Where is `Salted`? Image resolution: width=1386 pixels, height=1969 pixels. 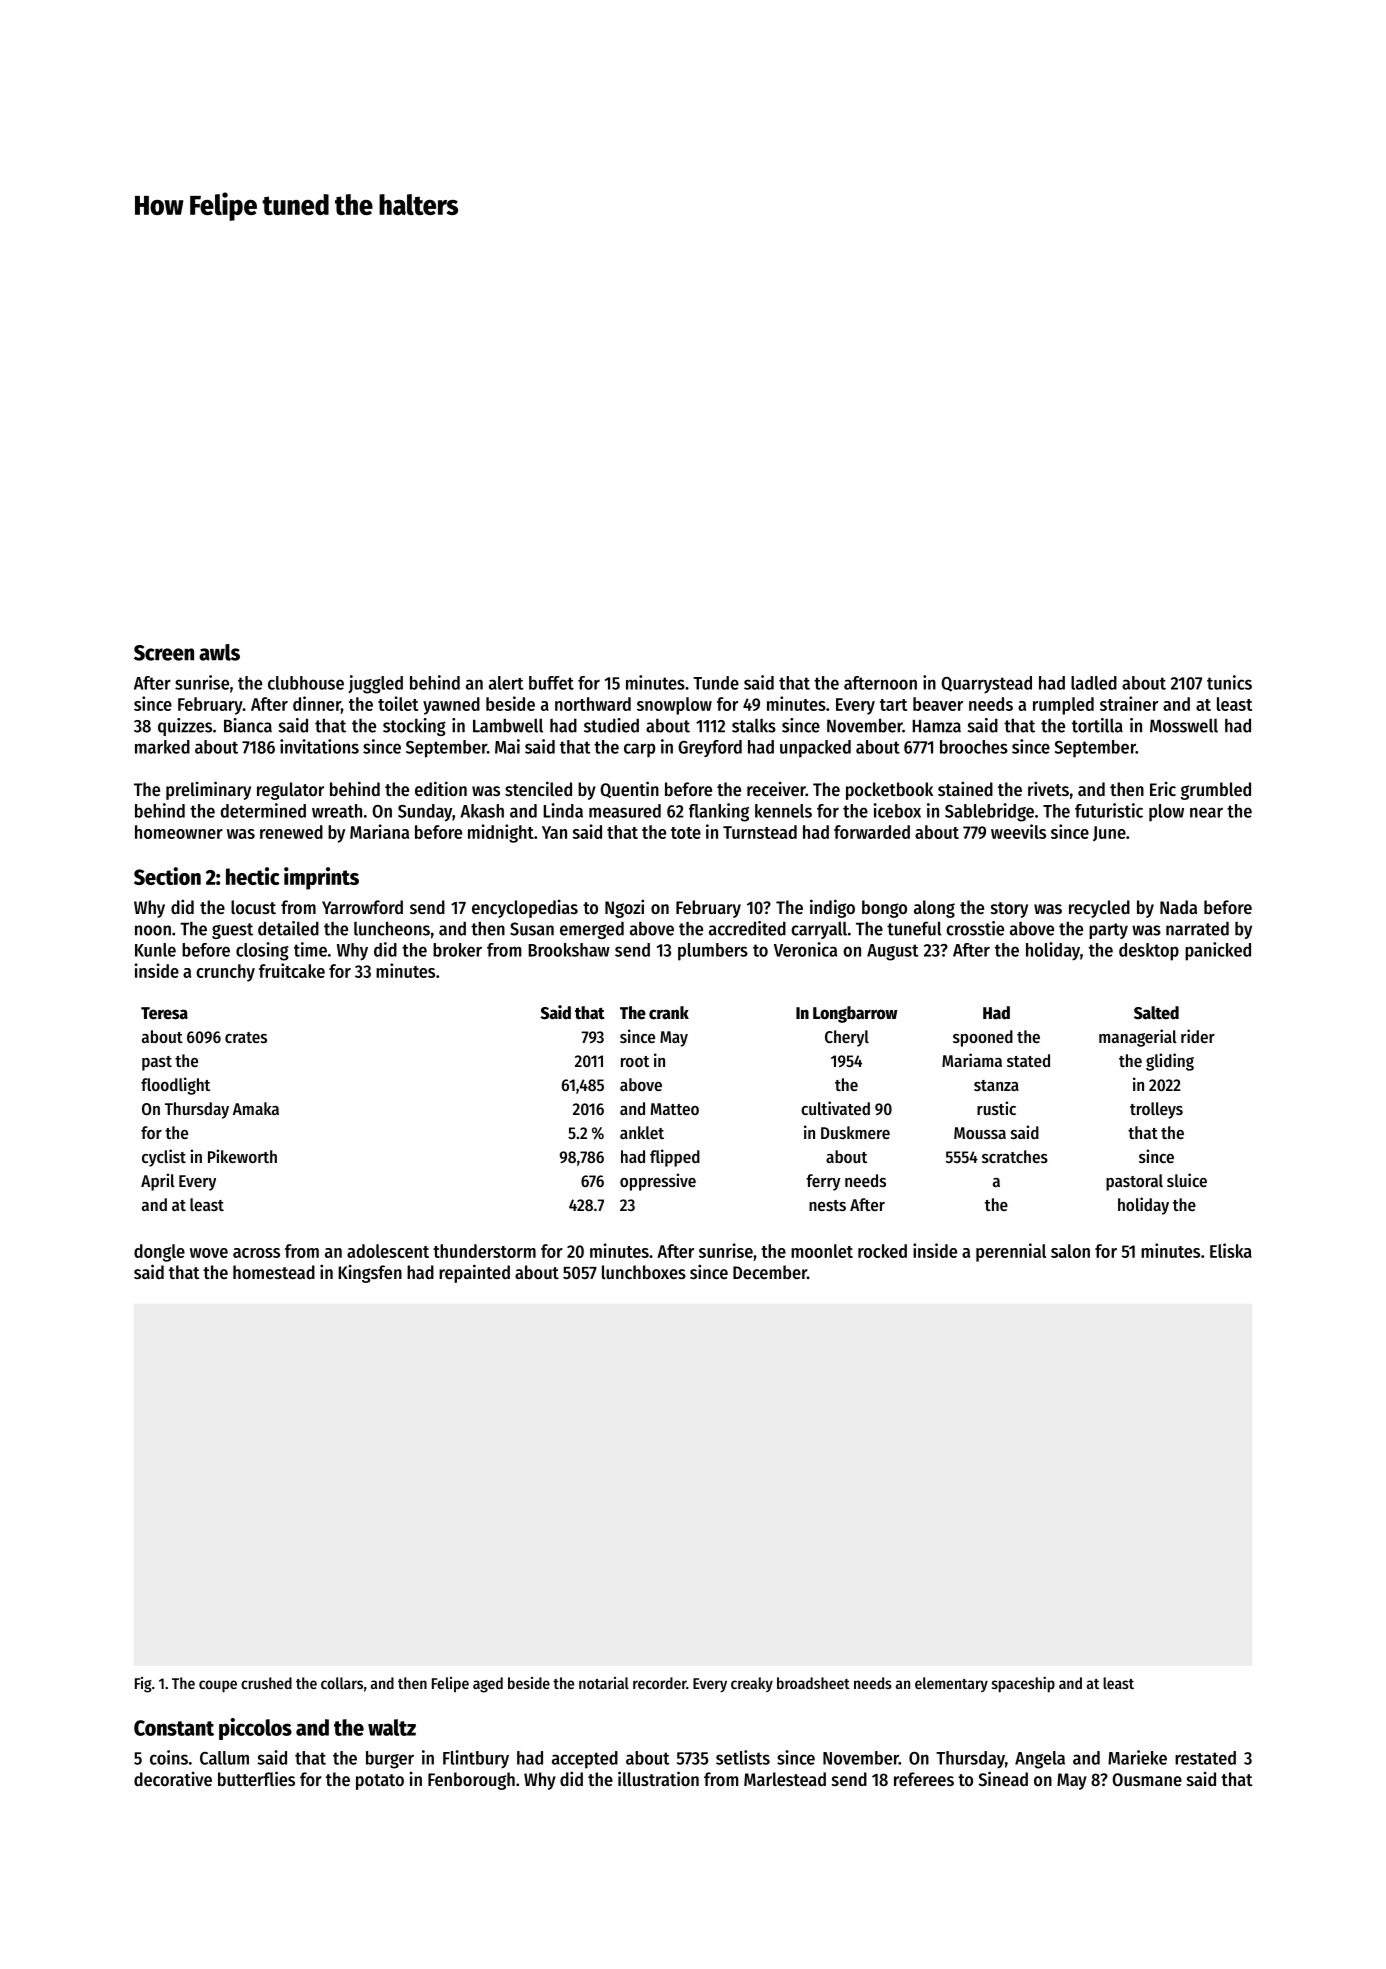
Salted is located at coordinates (1156, 1013).
